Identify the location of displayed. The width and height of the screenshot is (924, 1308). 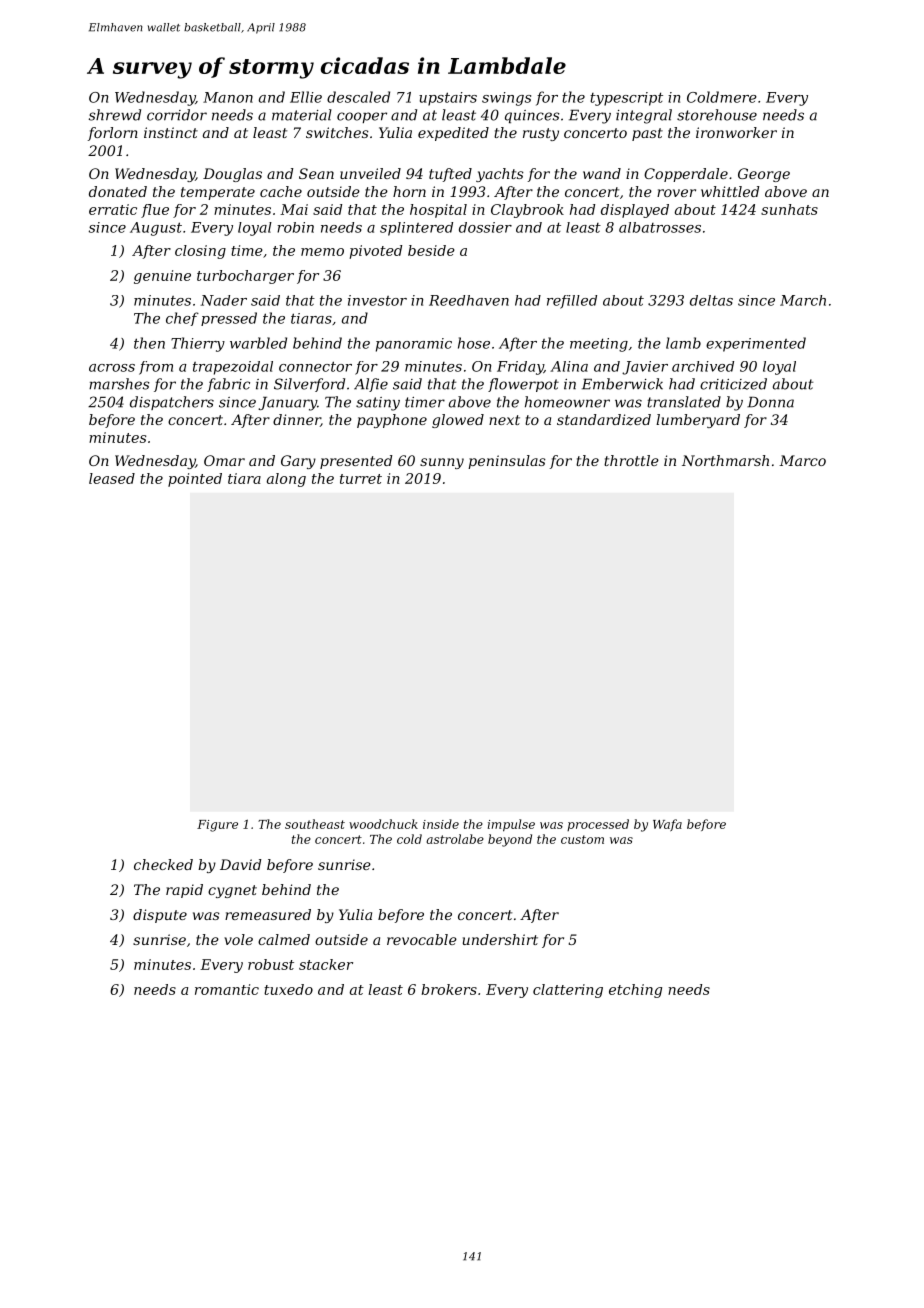
(635, 211).
